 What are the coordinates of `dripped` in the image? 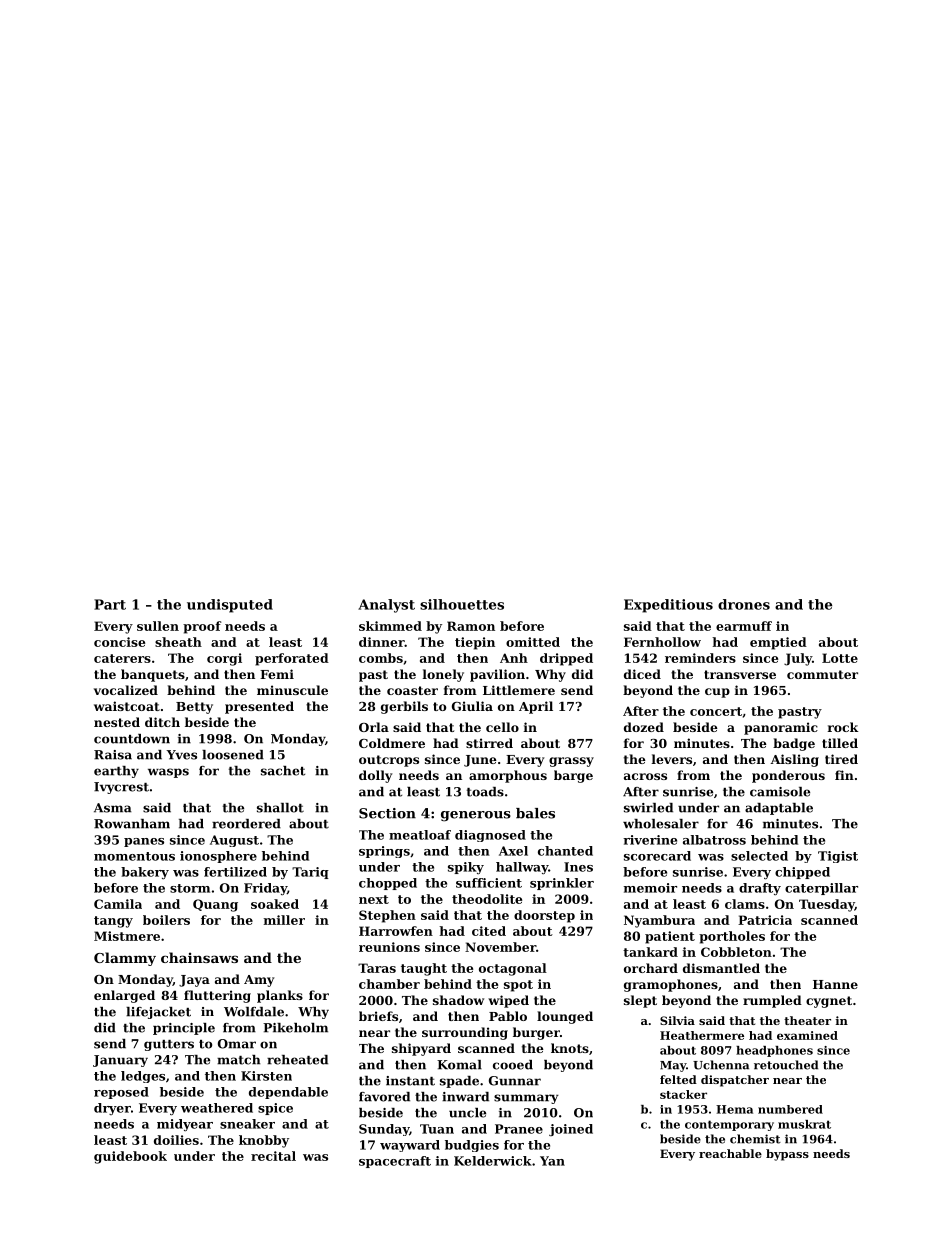 It's located at (566, 659).
